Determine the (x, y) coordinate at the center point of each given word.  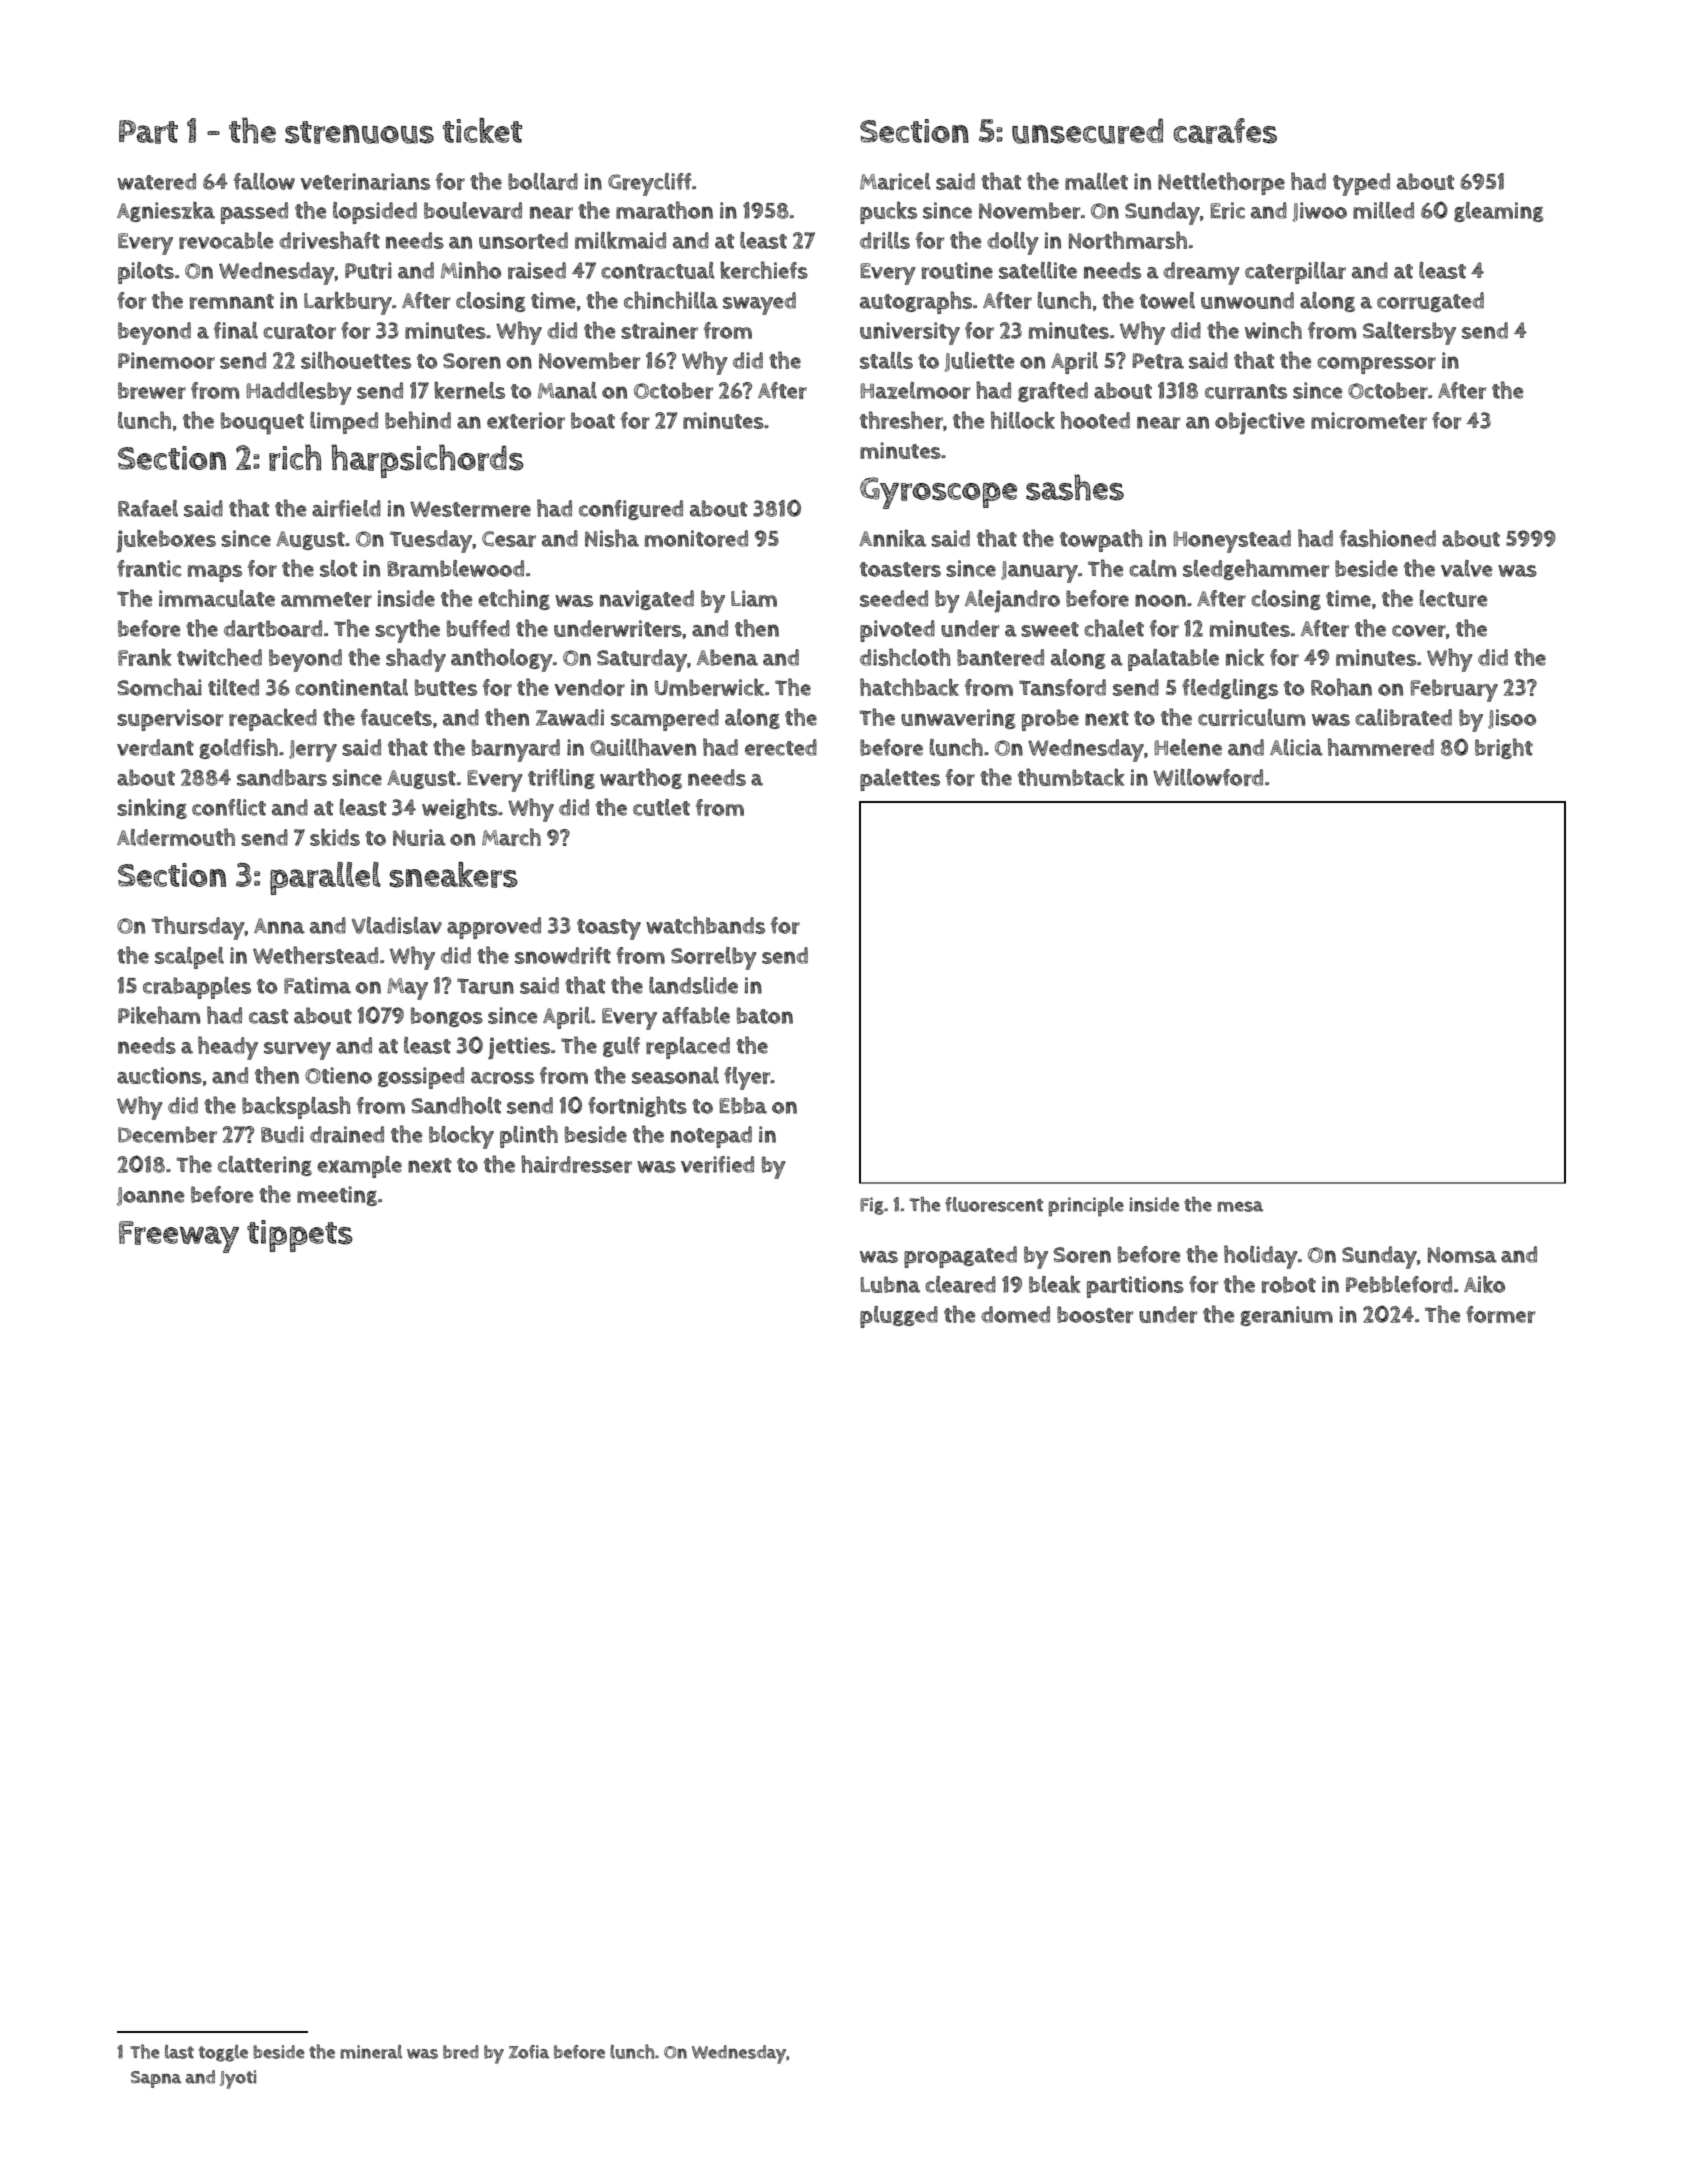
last (179, 2052)
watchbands (705, 925)
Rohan (1341, 687)
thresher (901, 420)
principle (1086, 1207)
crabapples (197, 988)
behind (418, 420)
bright (1504, 748)
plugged (899, 1317)
